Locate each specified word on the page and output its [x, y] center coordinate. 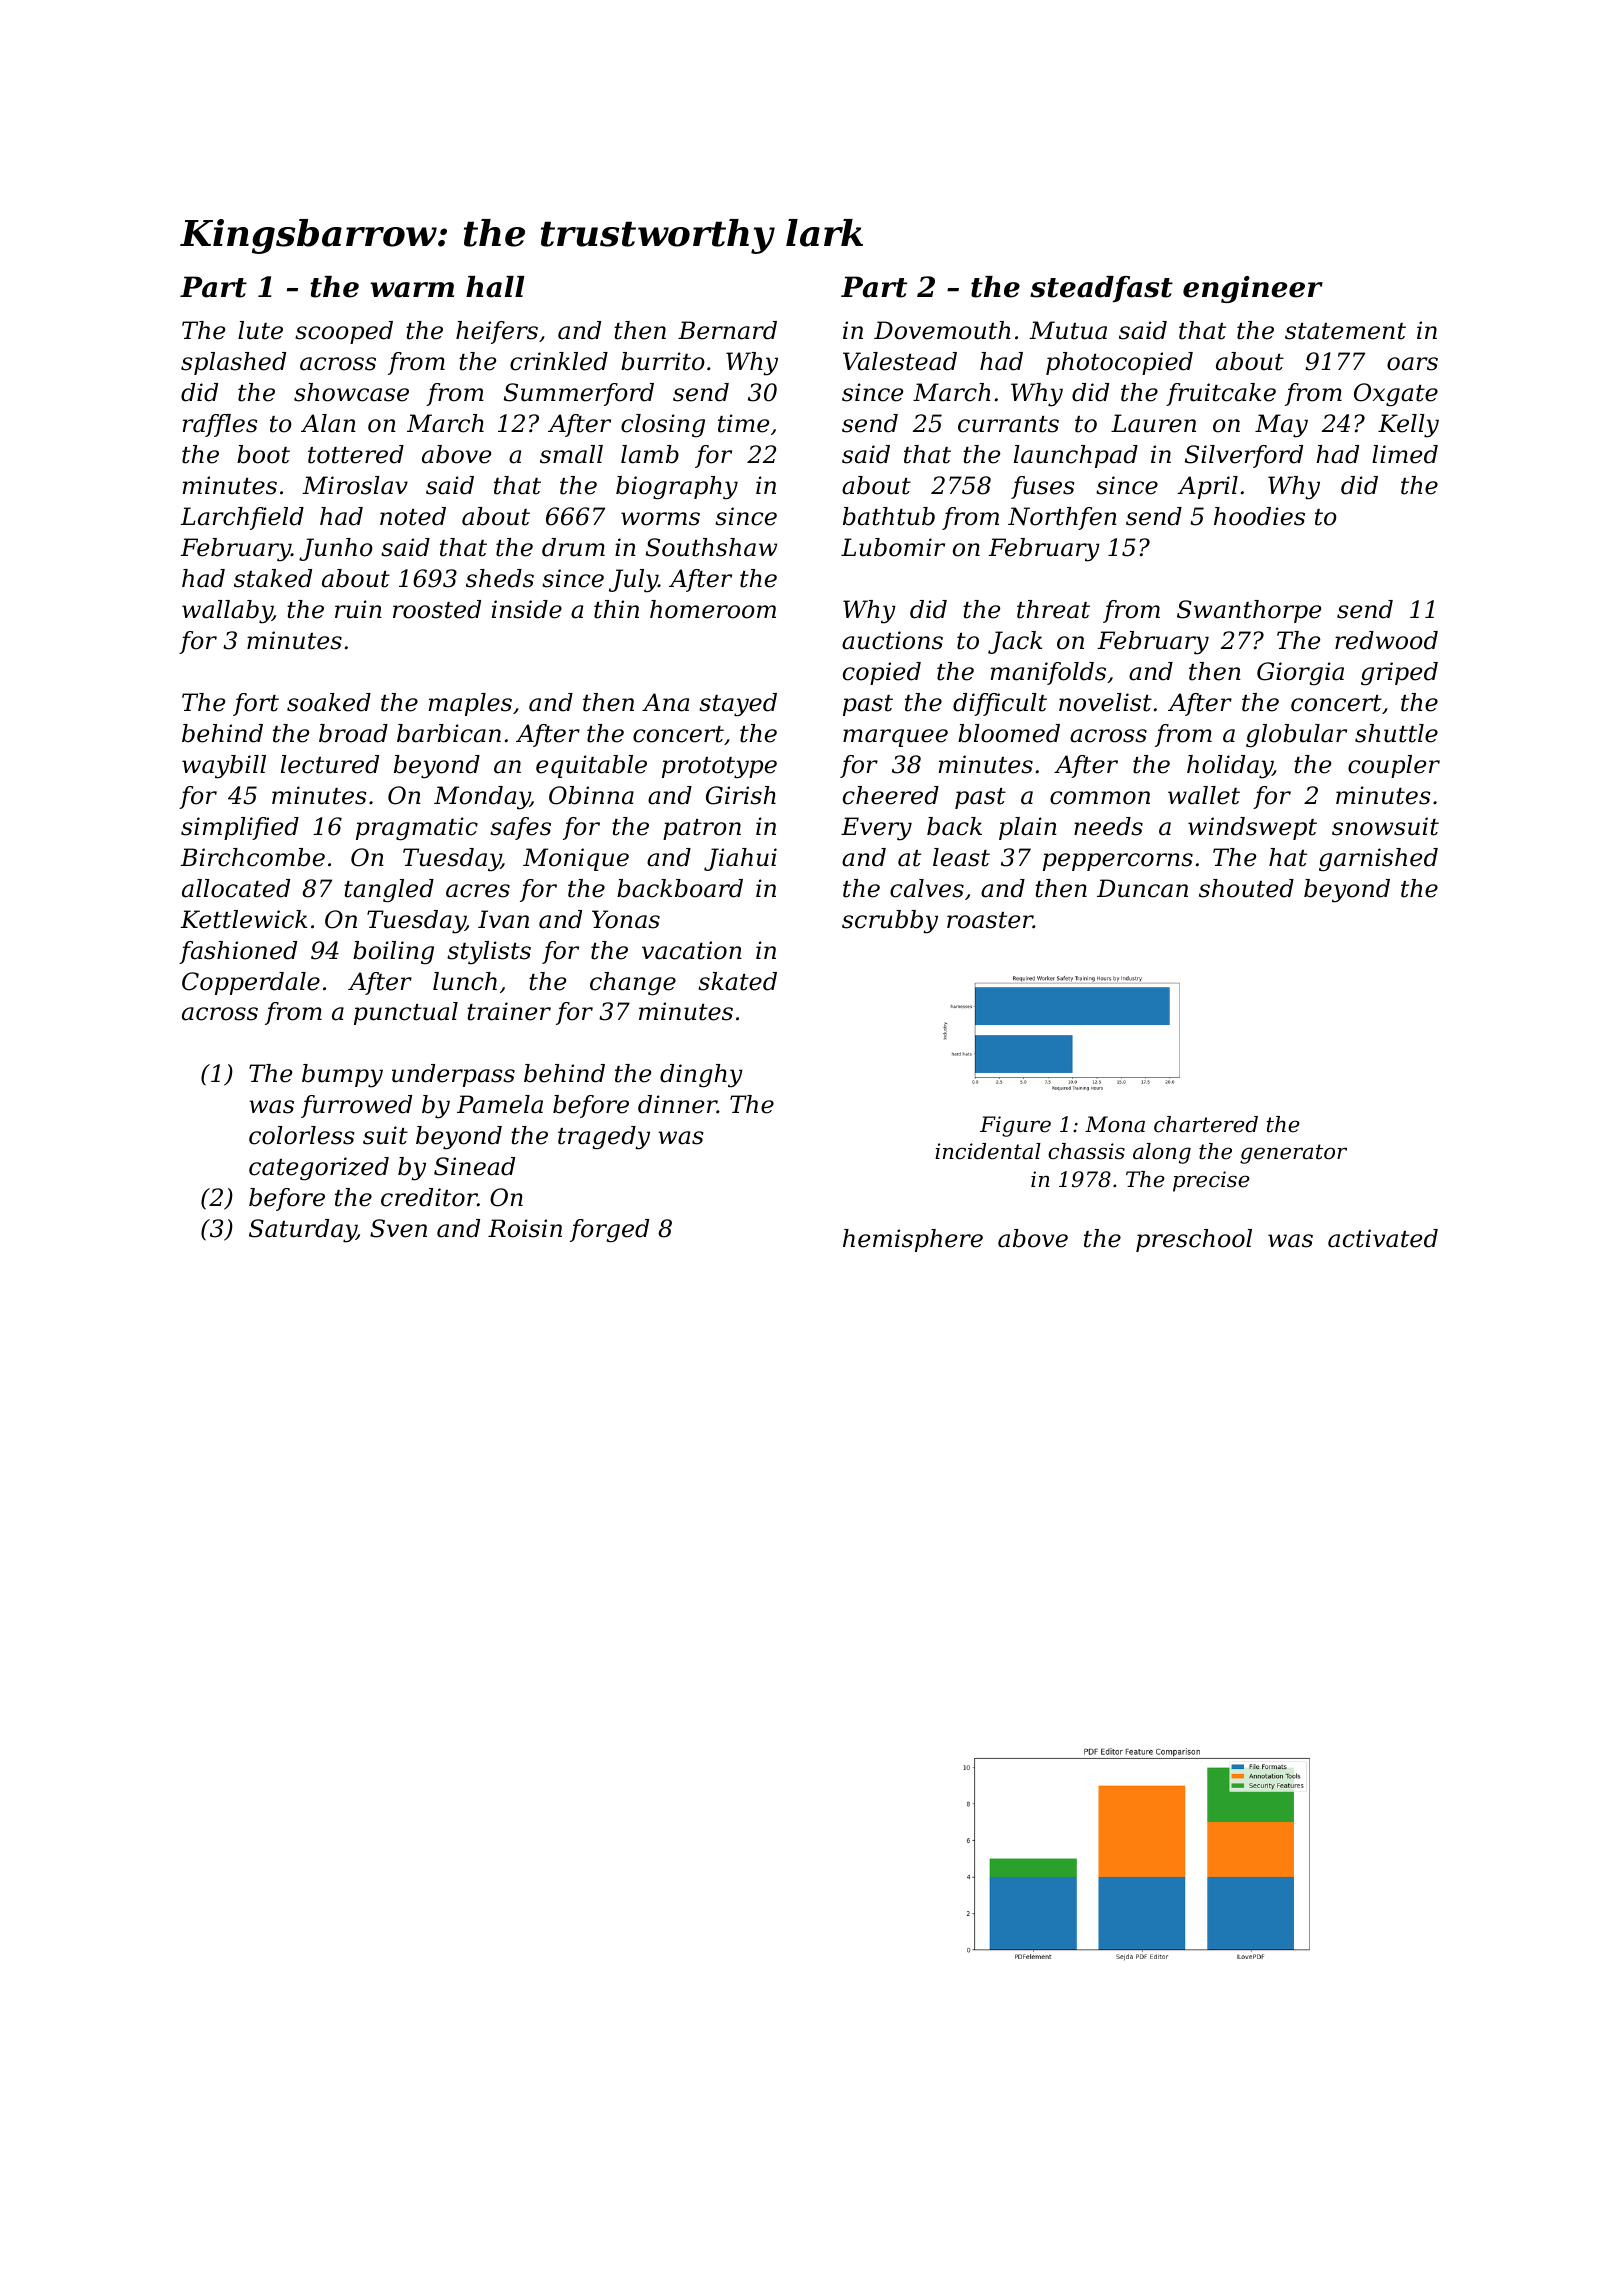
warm [412, 290]
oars [1412, 364]
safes [520, 828]
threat [1053, 609]
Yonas [626, 919]
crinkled [559, 361]
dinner [677, 1104]
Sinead [474, 1166]
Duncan [1142, 888]
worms [660, 519]
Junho [336, 549]
